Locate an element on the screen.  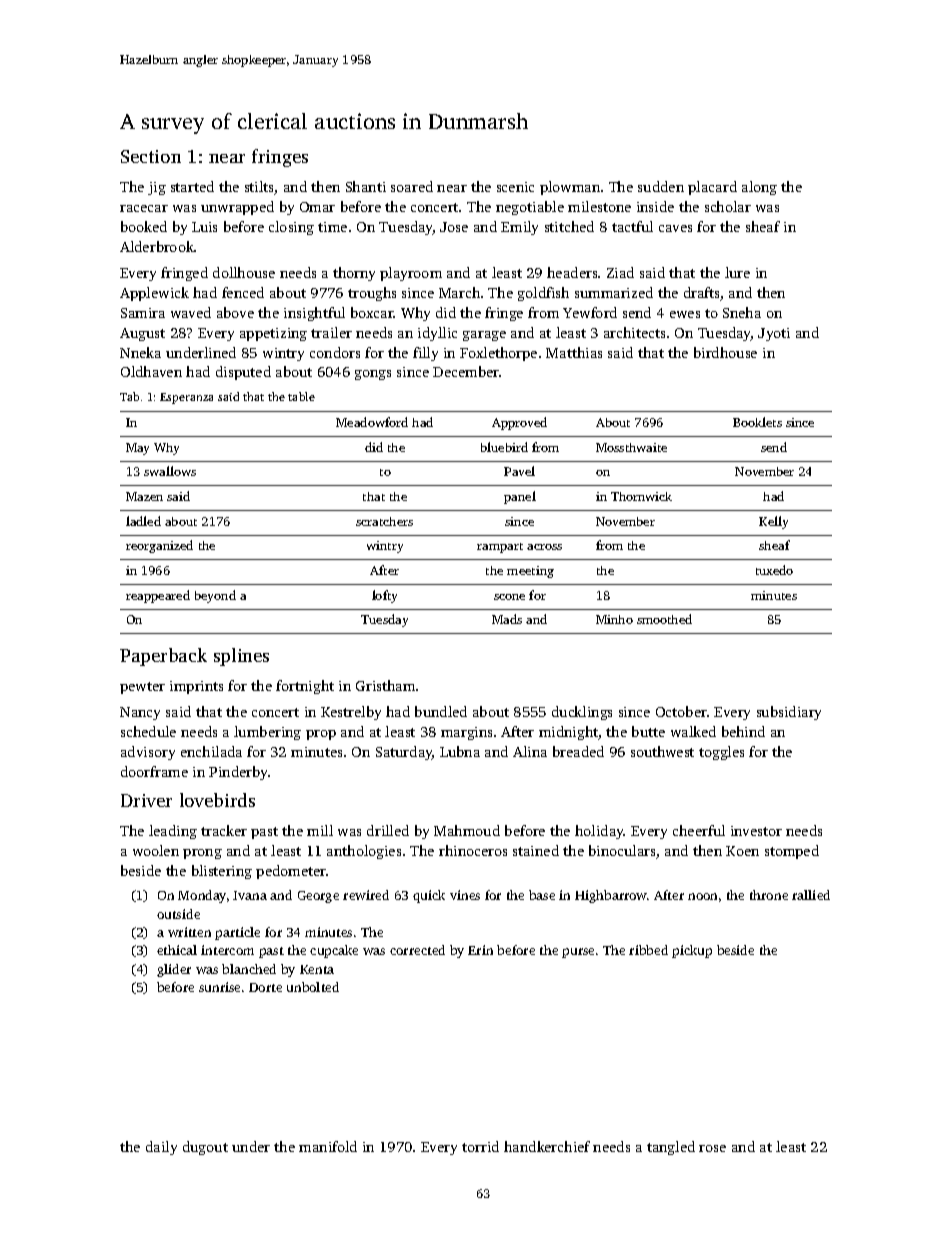
scenic is located at coordinates (515, 187).
